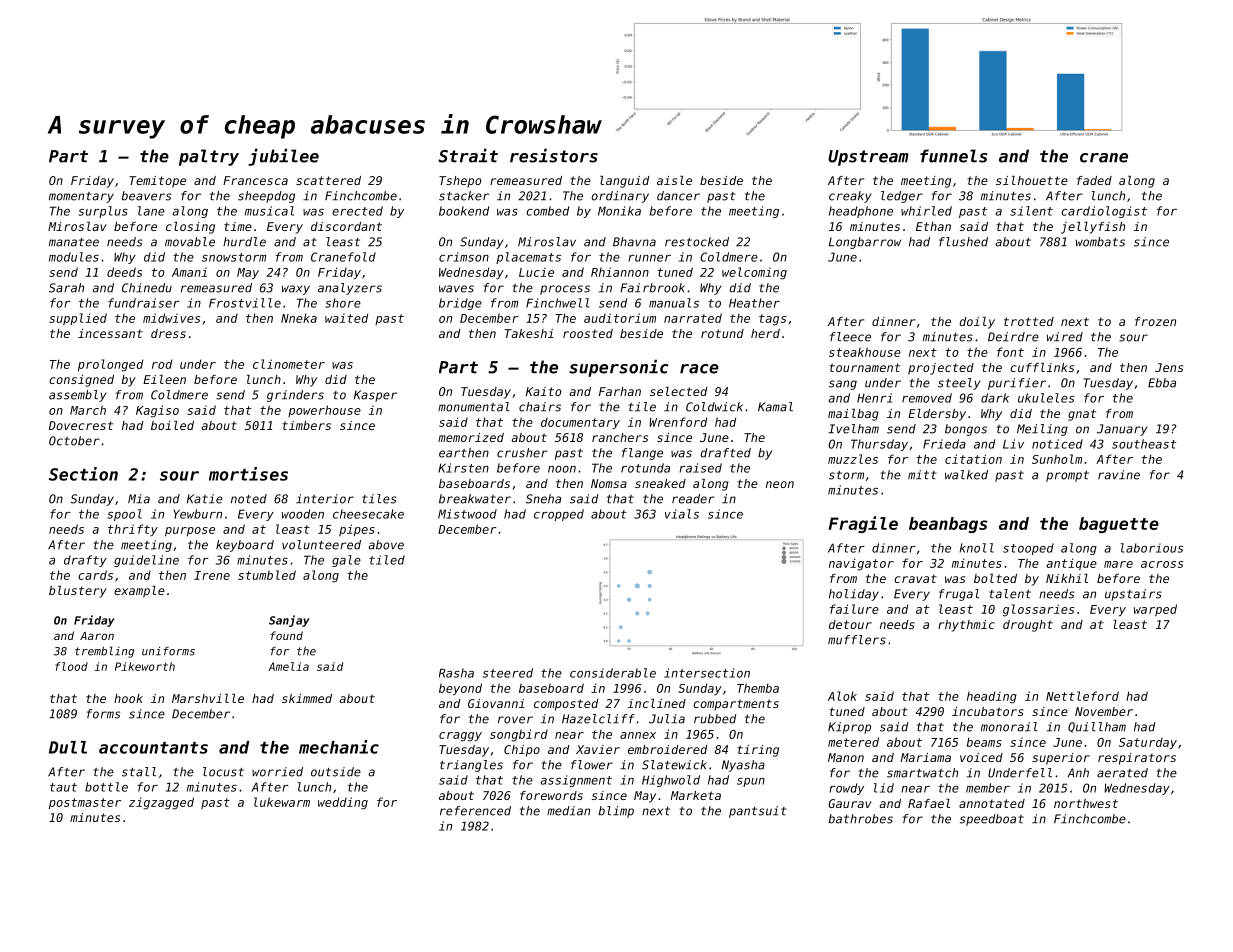 The height and width of the screenshot is (952, 1233). I want to click on funnels, so click(953, 156).
